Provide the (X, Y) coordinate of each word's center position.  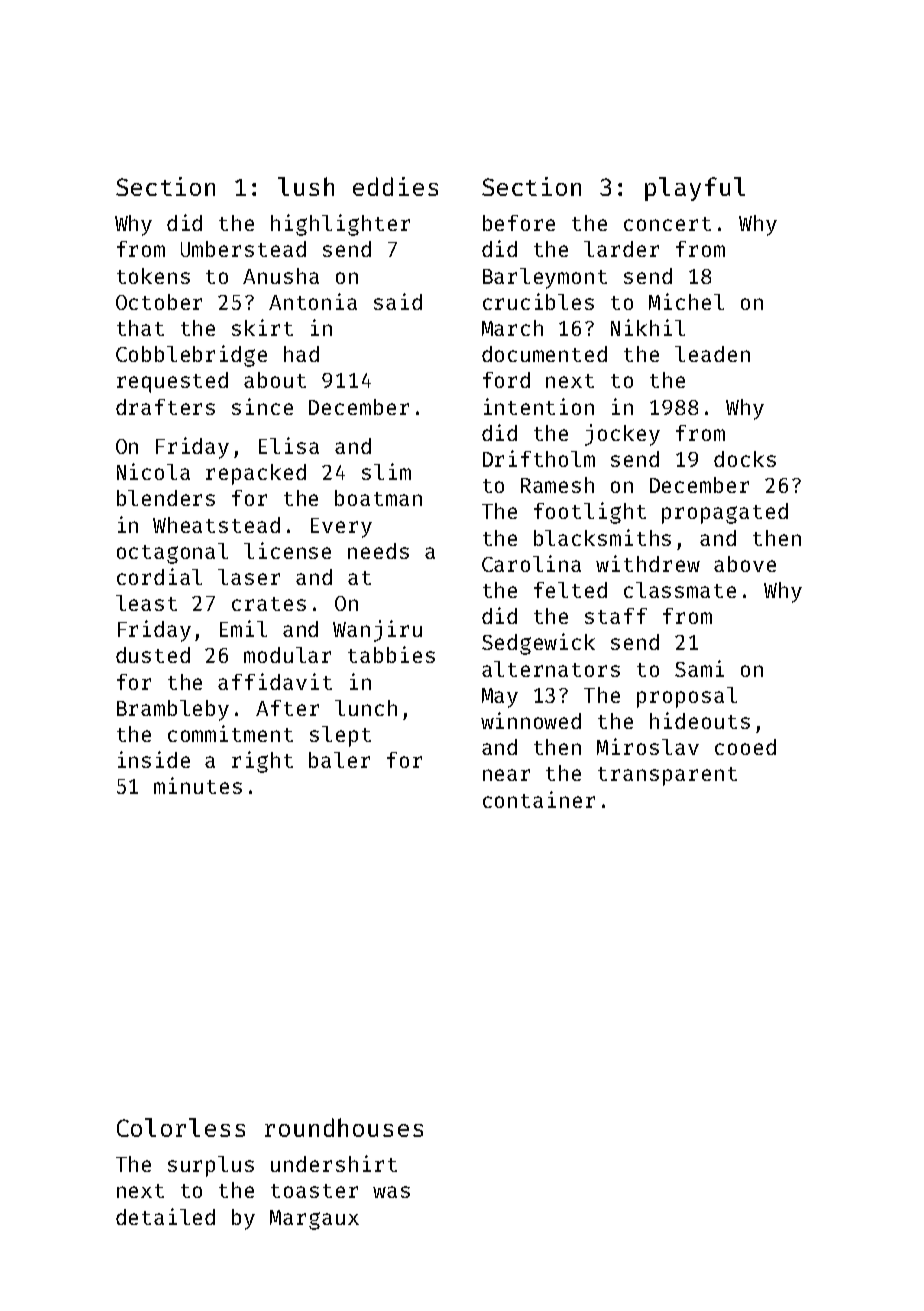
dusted (153, 655)
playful (695, 189)
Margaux (314, 1220)
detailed (165, 1216)
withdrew (648, 563)
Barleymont (545, 278)
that (140, 328)
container (539, 799)
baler (339, 760)
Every (341, 528)
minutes (198, 785)
